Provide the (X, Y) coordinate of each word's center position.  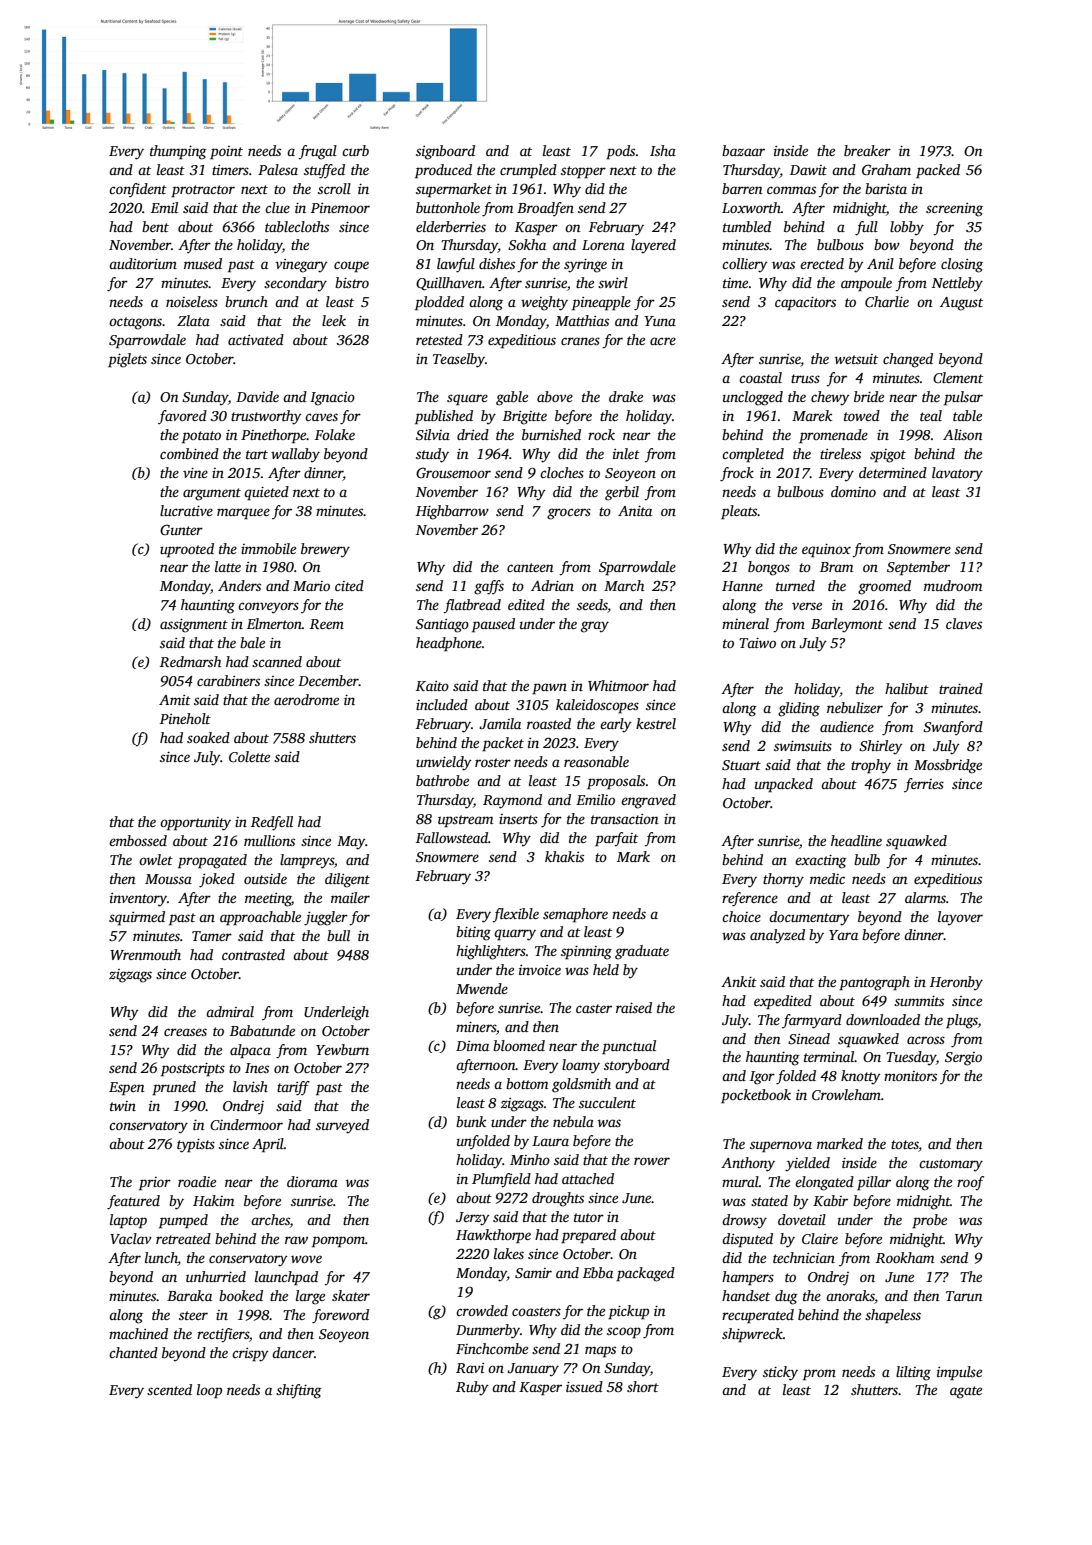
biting (473, 933)
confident (138, 190)
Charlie (887, 301)
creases (185, 1032)
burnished (551, 434)
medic (827, 878)
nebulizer (855, 707)
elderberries (451, 226)
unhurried (216, 1276)
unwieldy (443, 763)
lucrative (186, 510)
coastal (760, 377)
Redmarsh (190, 661)
